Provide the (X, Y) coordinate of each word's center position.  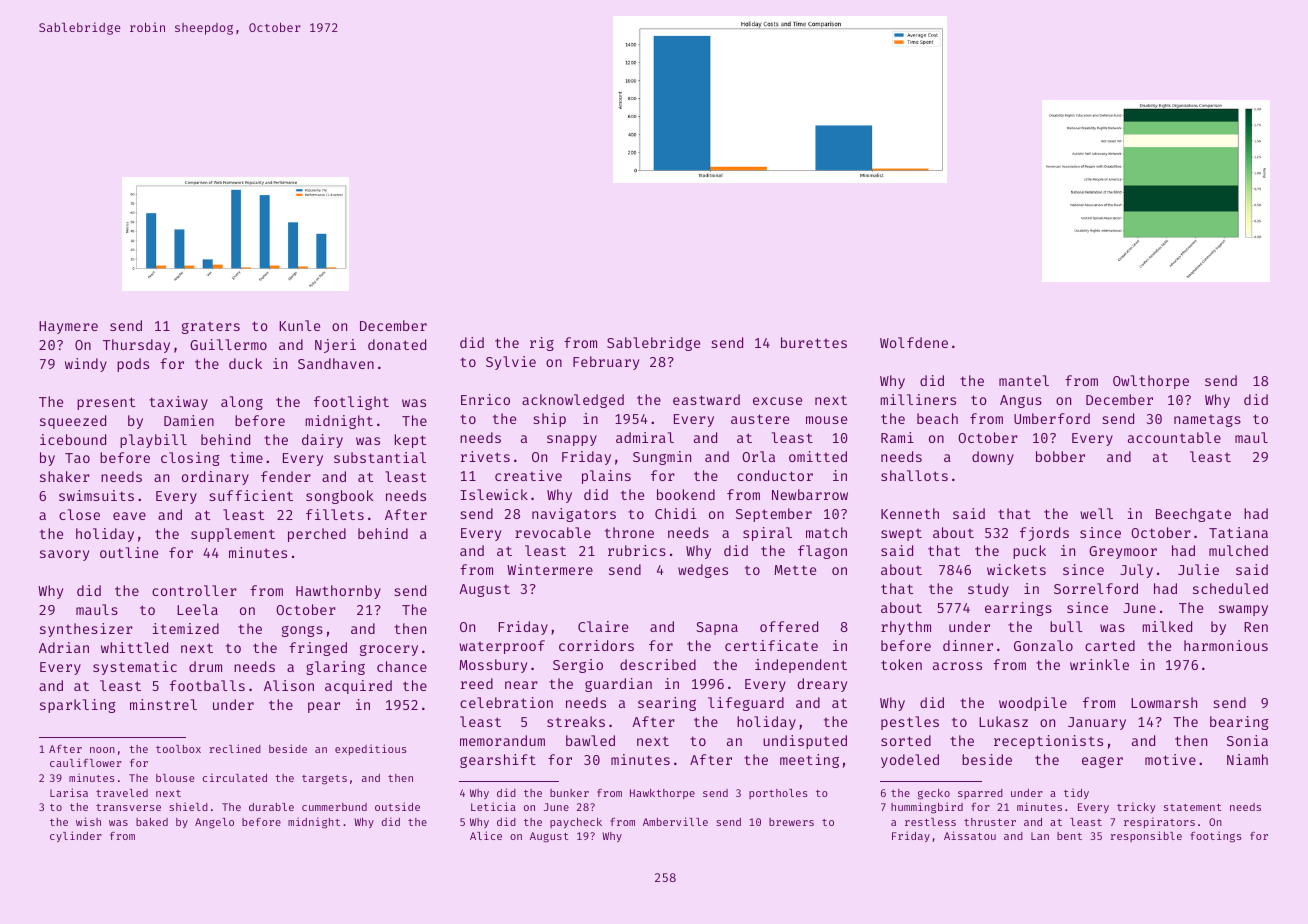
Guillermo (228, 344)
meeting (809, 761)
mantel (1024, 380)
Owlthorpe (1151, 382)
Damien (189, 420)
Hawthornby (338, 592)
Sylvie (511, 363)
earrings (1018, 609)
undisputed (805, 742)
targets (324, 780)
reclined (235, 748)
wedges (703, 571)
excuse (777, 401)
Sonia (1247, 740)
